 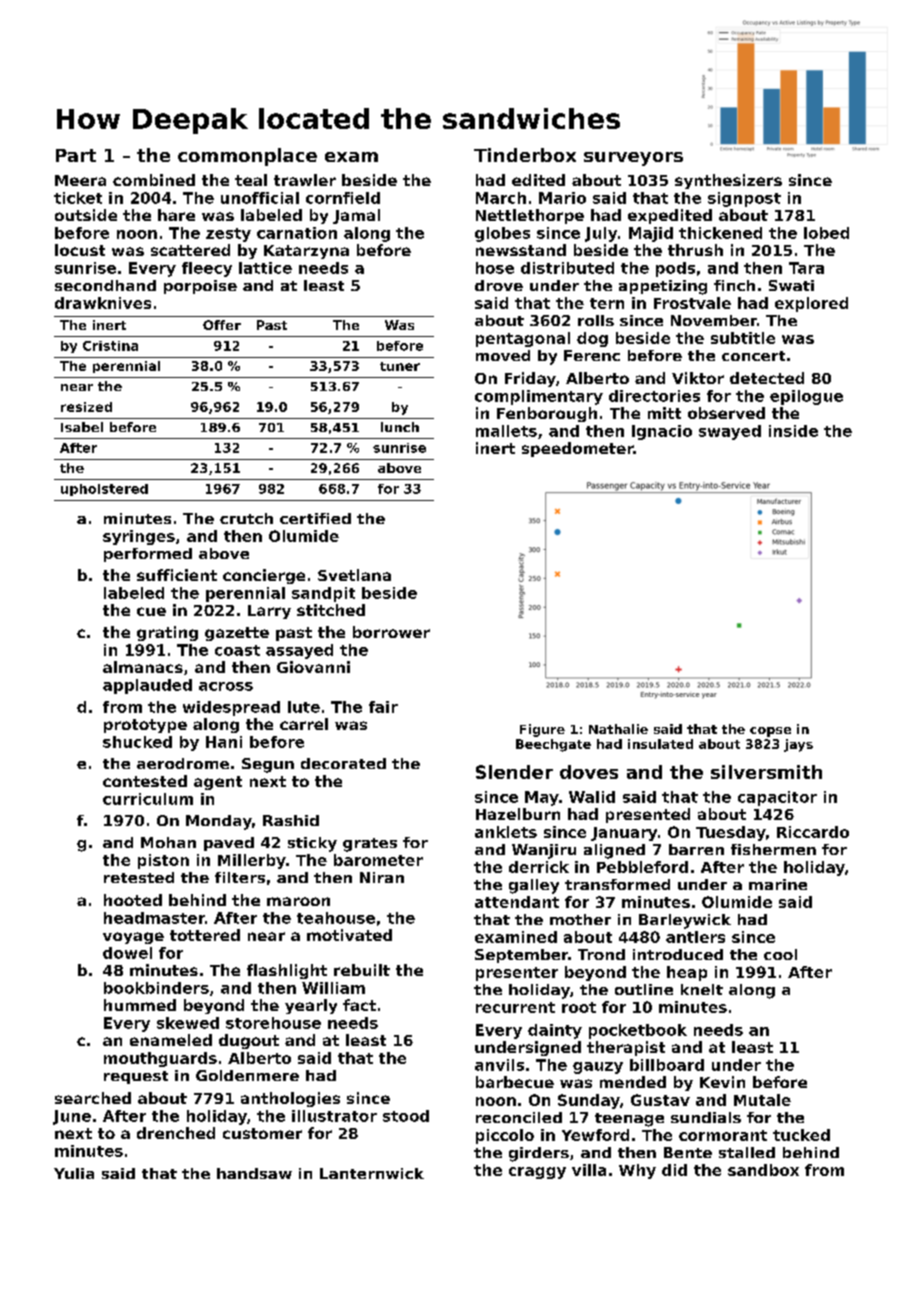 I want to click on syringes, so click(x=139, y=537).
